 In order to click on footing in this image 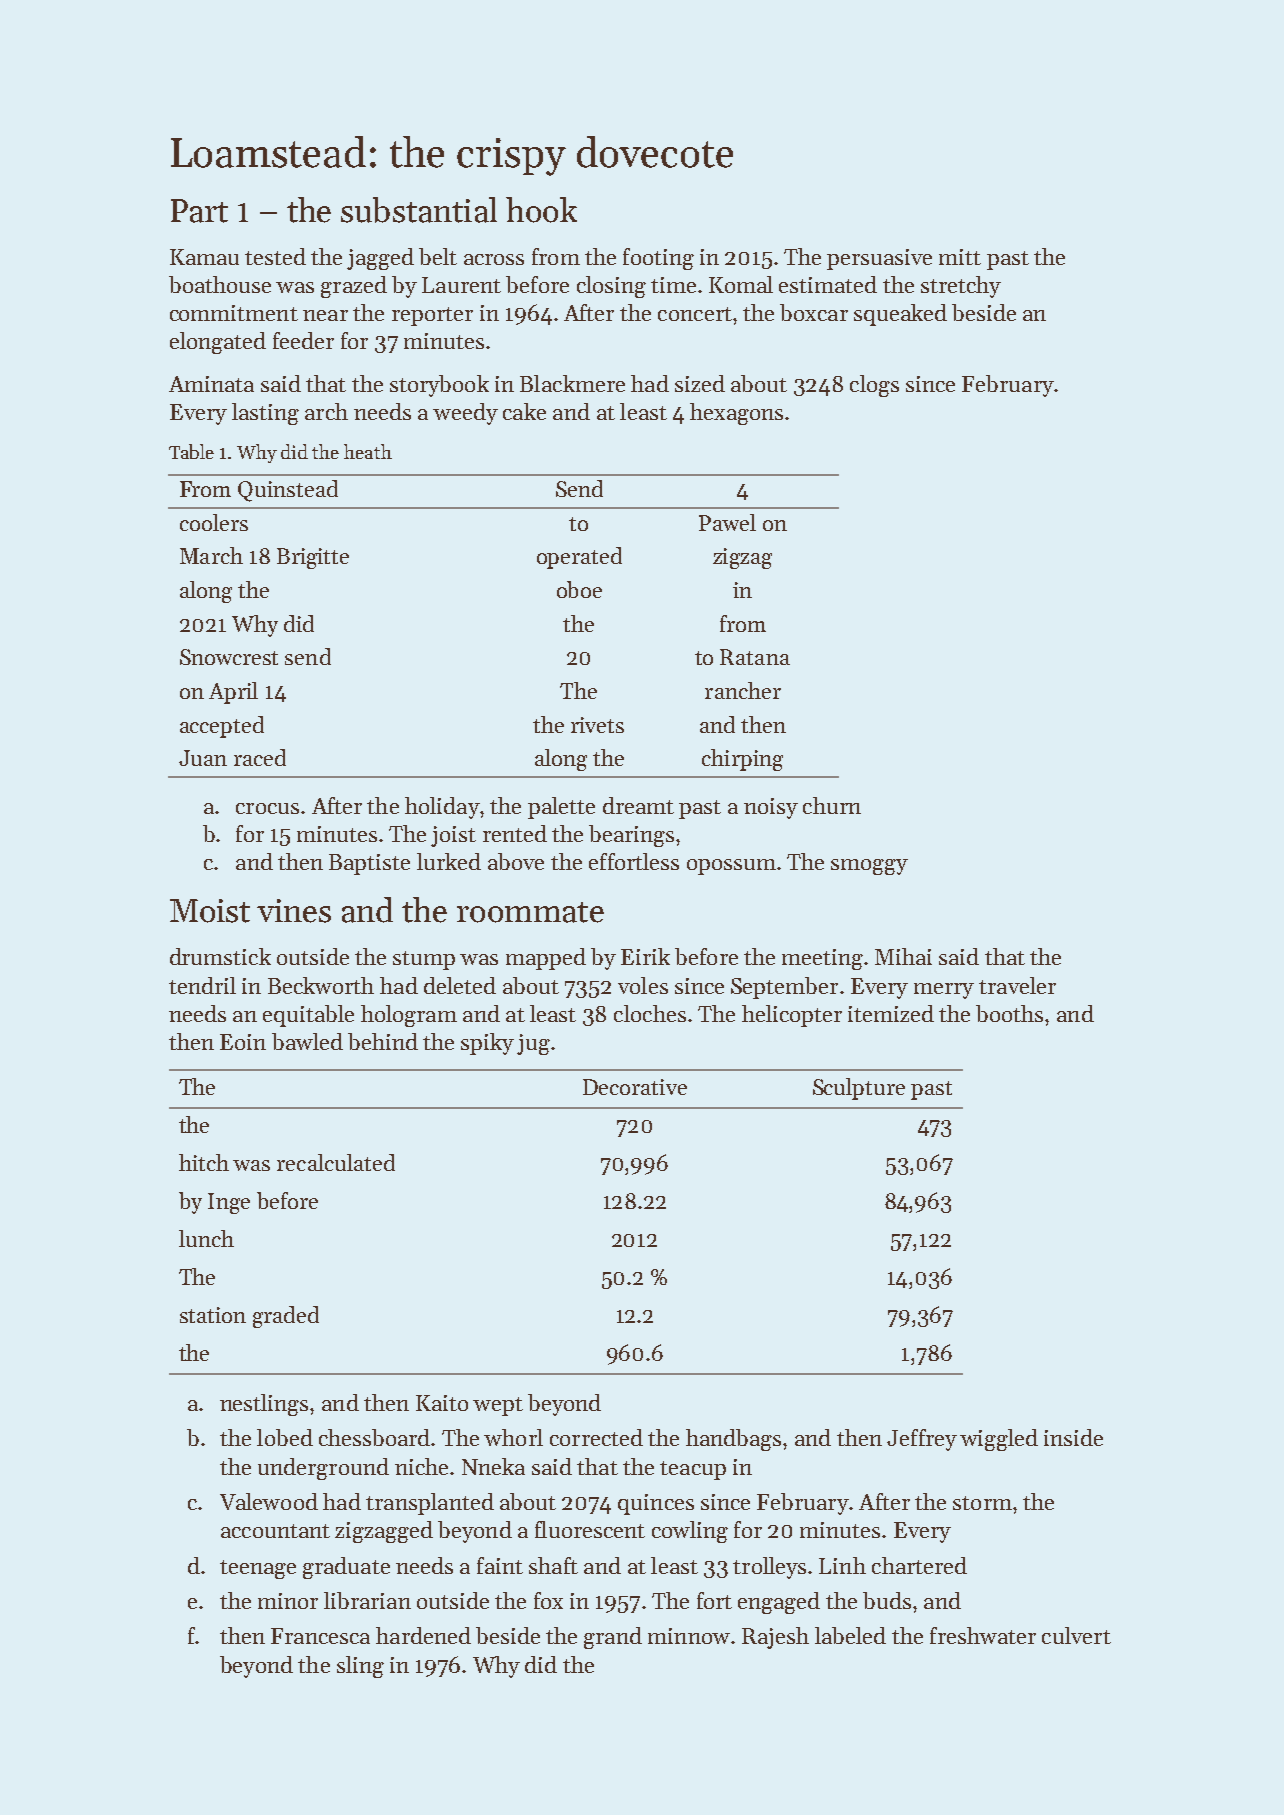, I will do `click(658, 259)`.
